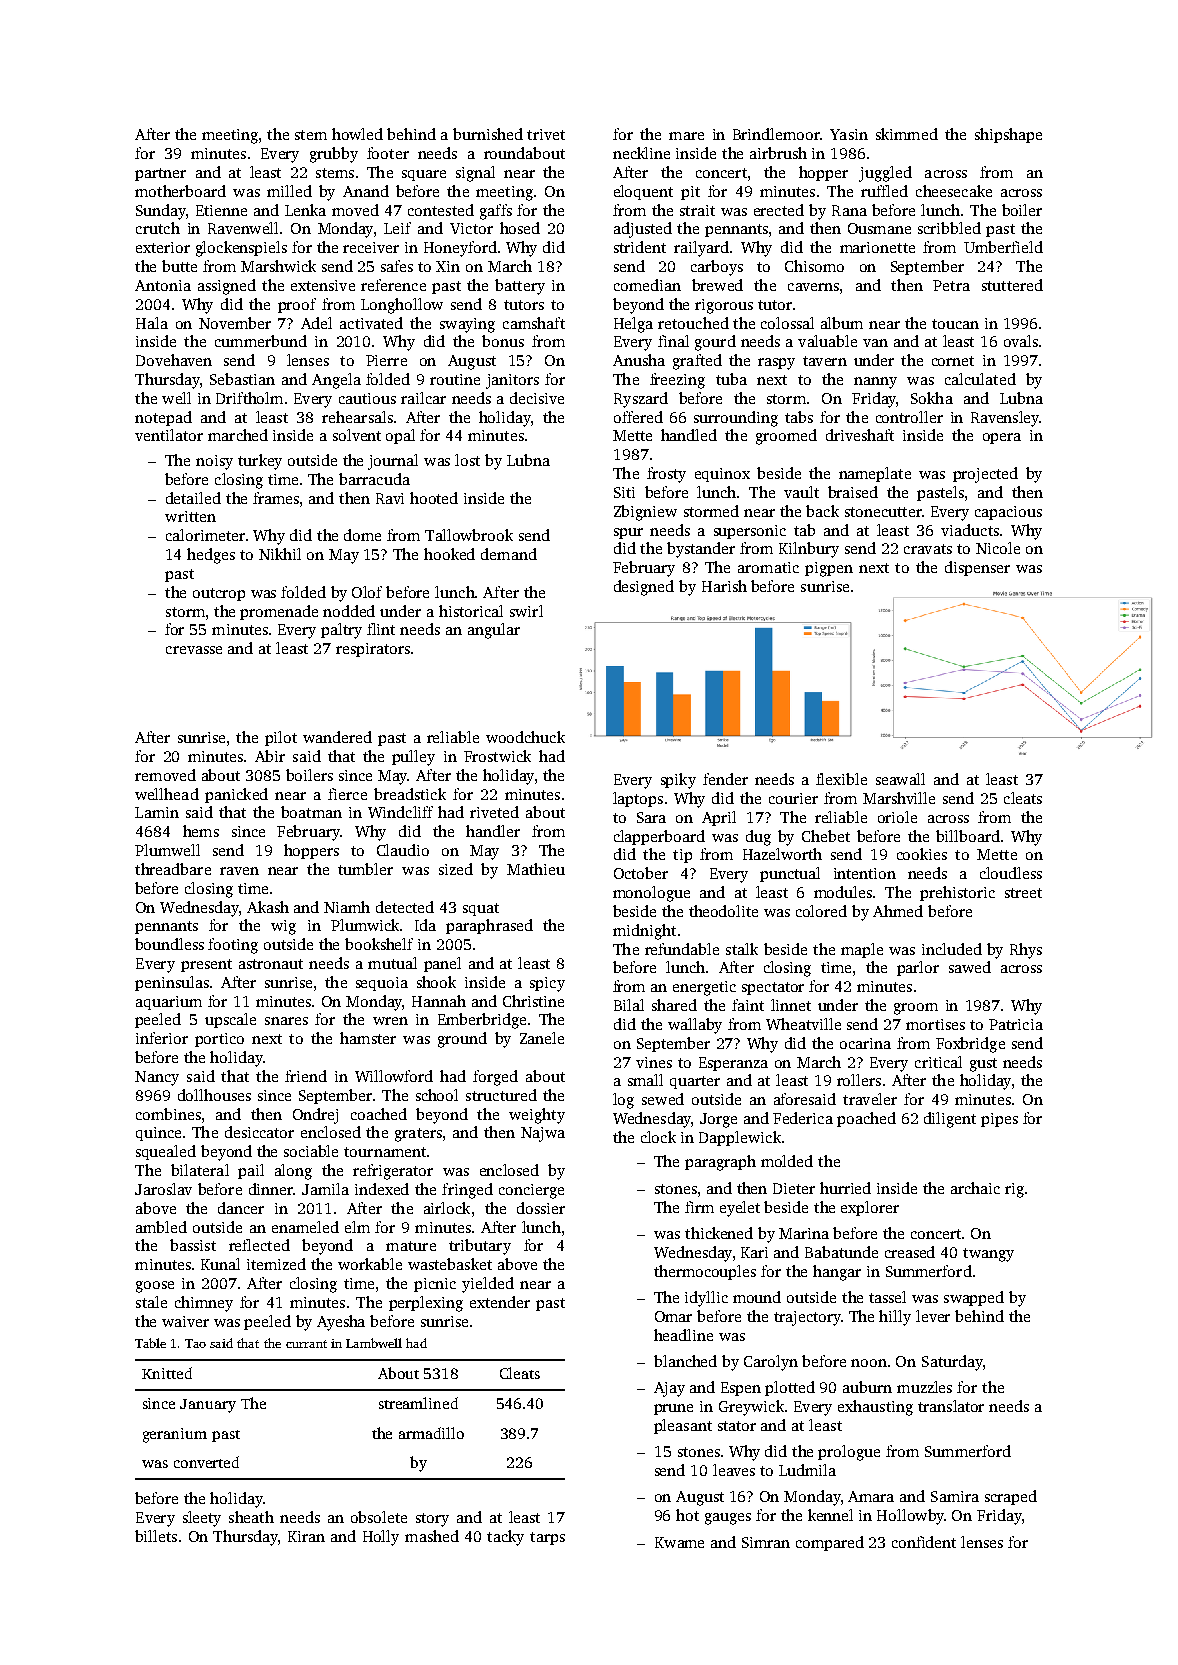 The width and height of the image is (1178, 1665). Describe the element at coordinates (347, 907) in the image. I see `Niamh` at that location.
